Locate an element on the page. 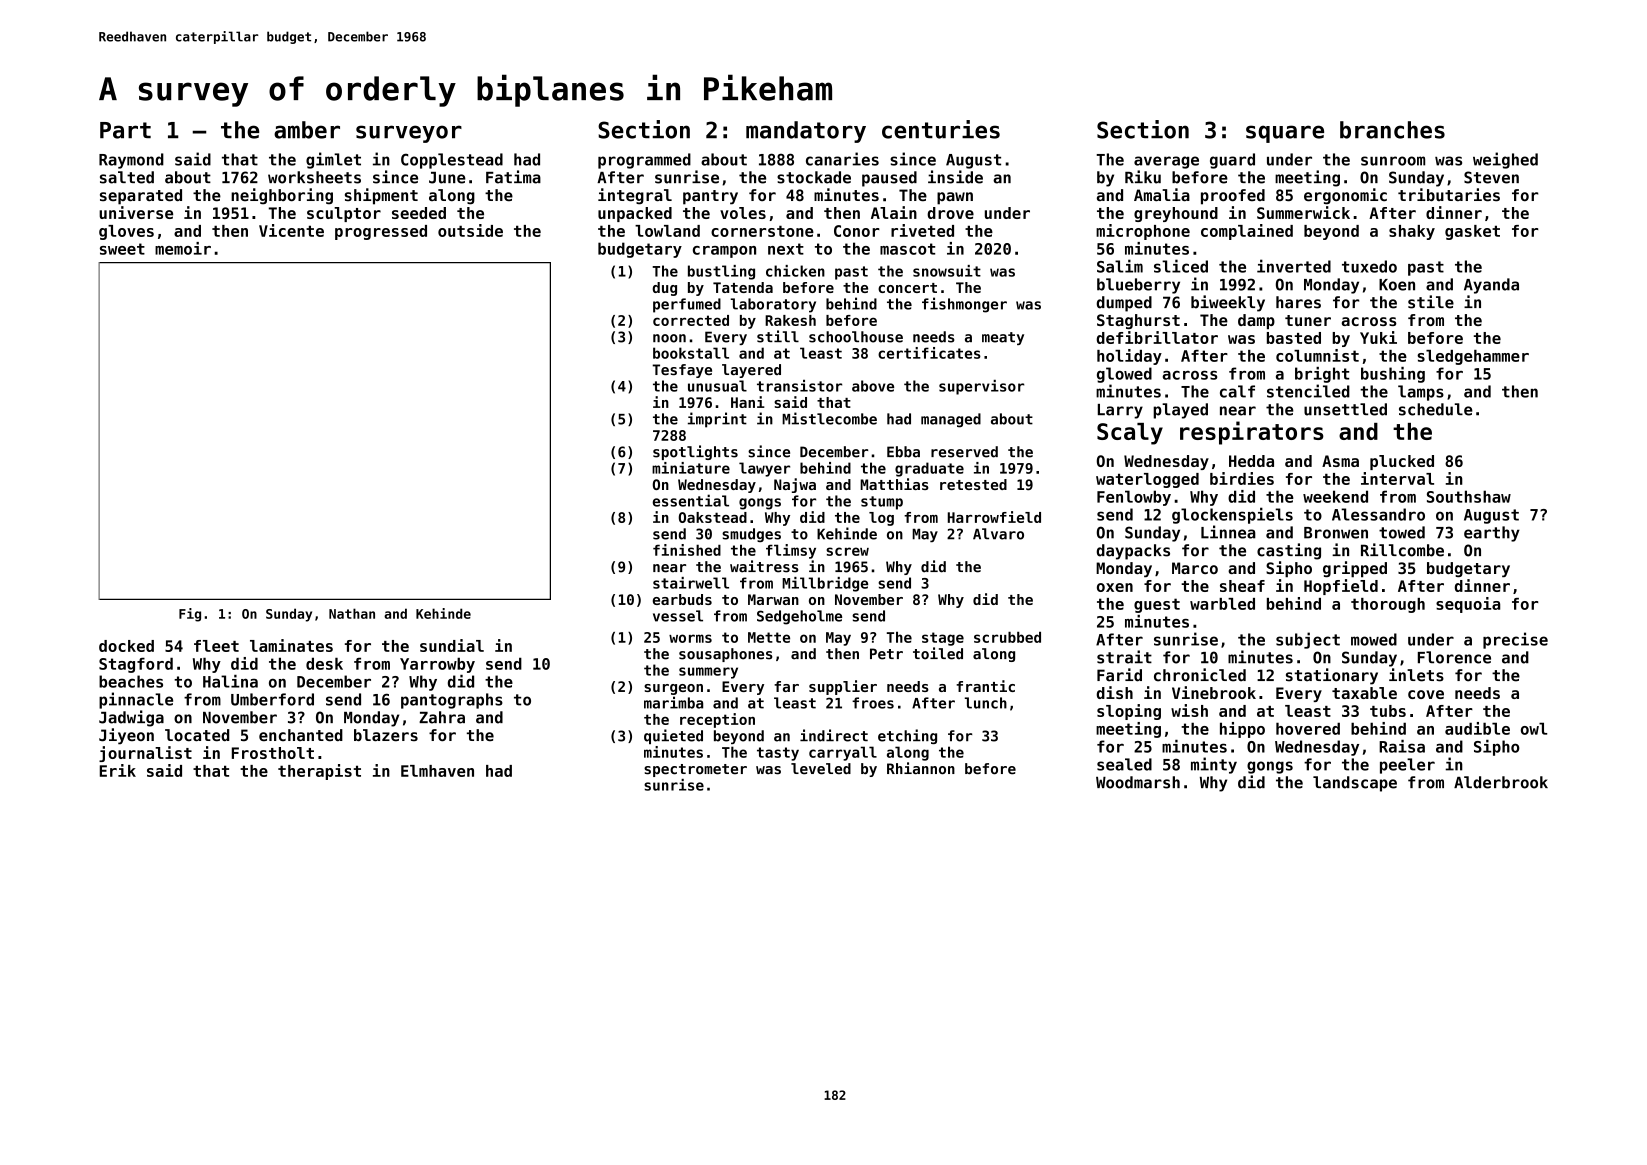 The width and height of the page is (1647, 1165). stockade is located at coordinates (814, 177).
